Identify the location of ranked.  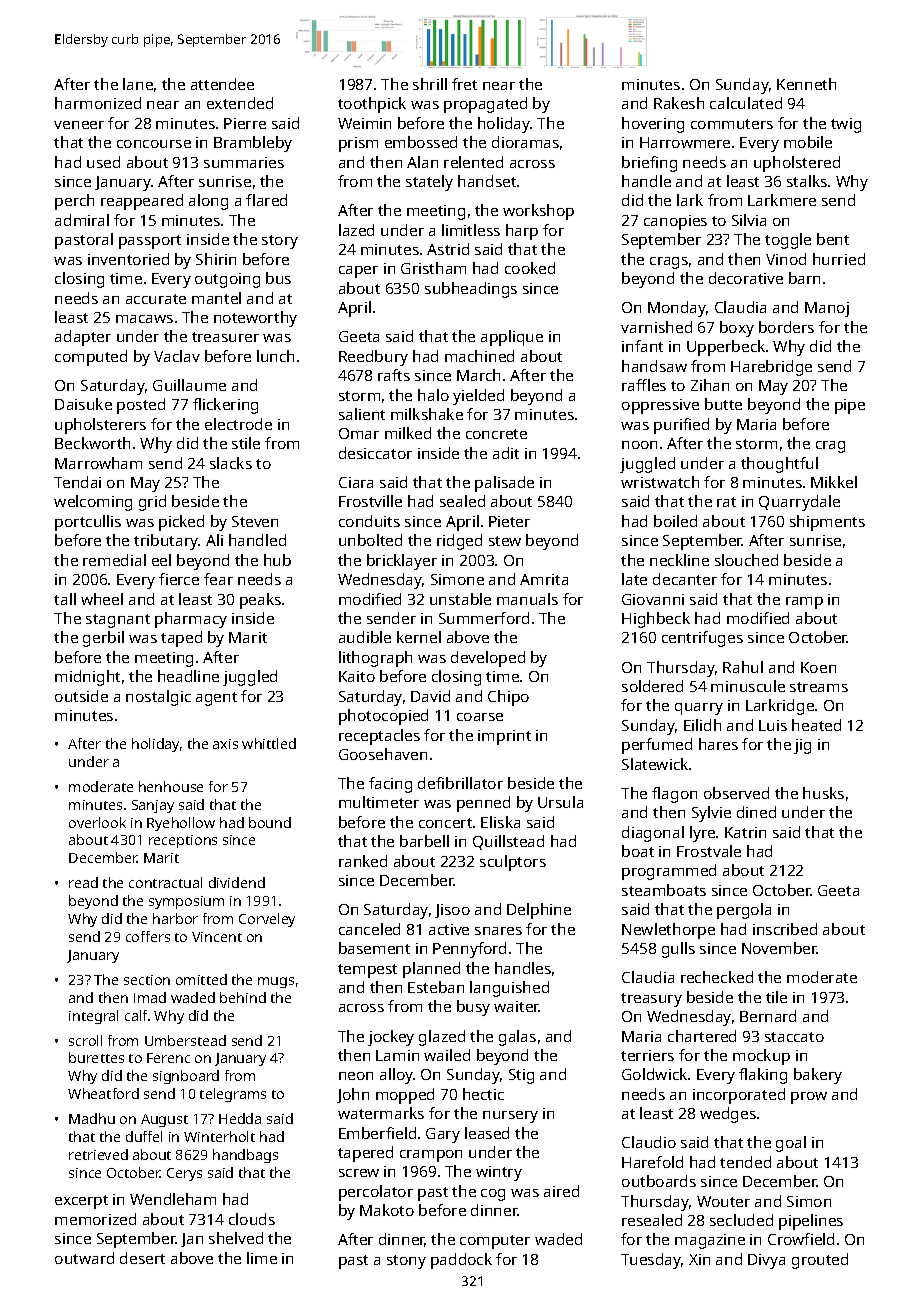
(363, 861).
